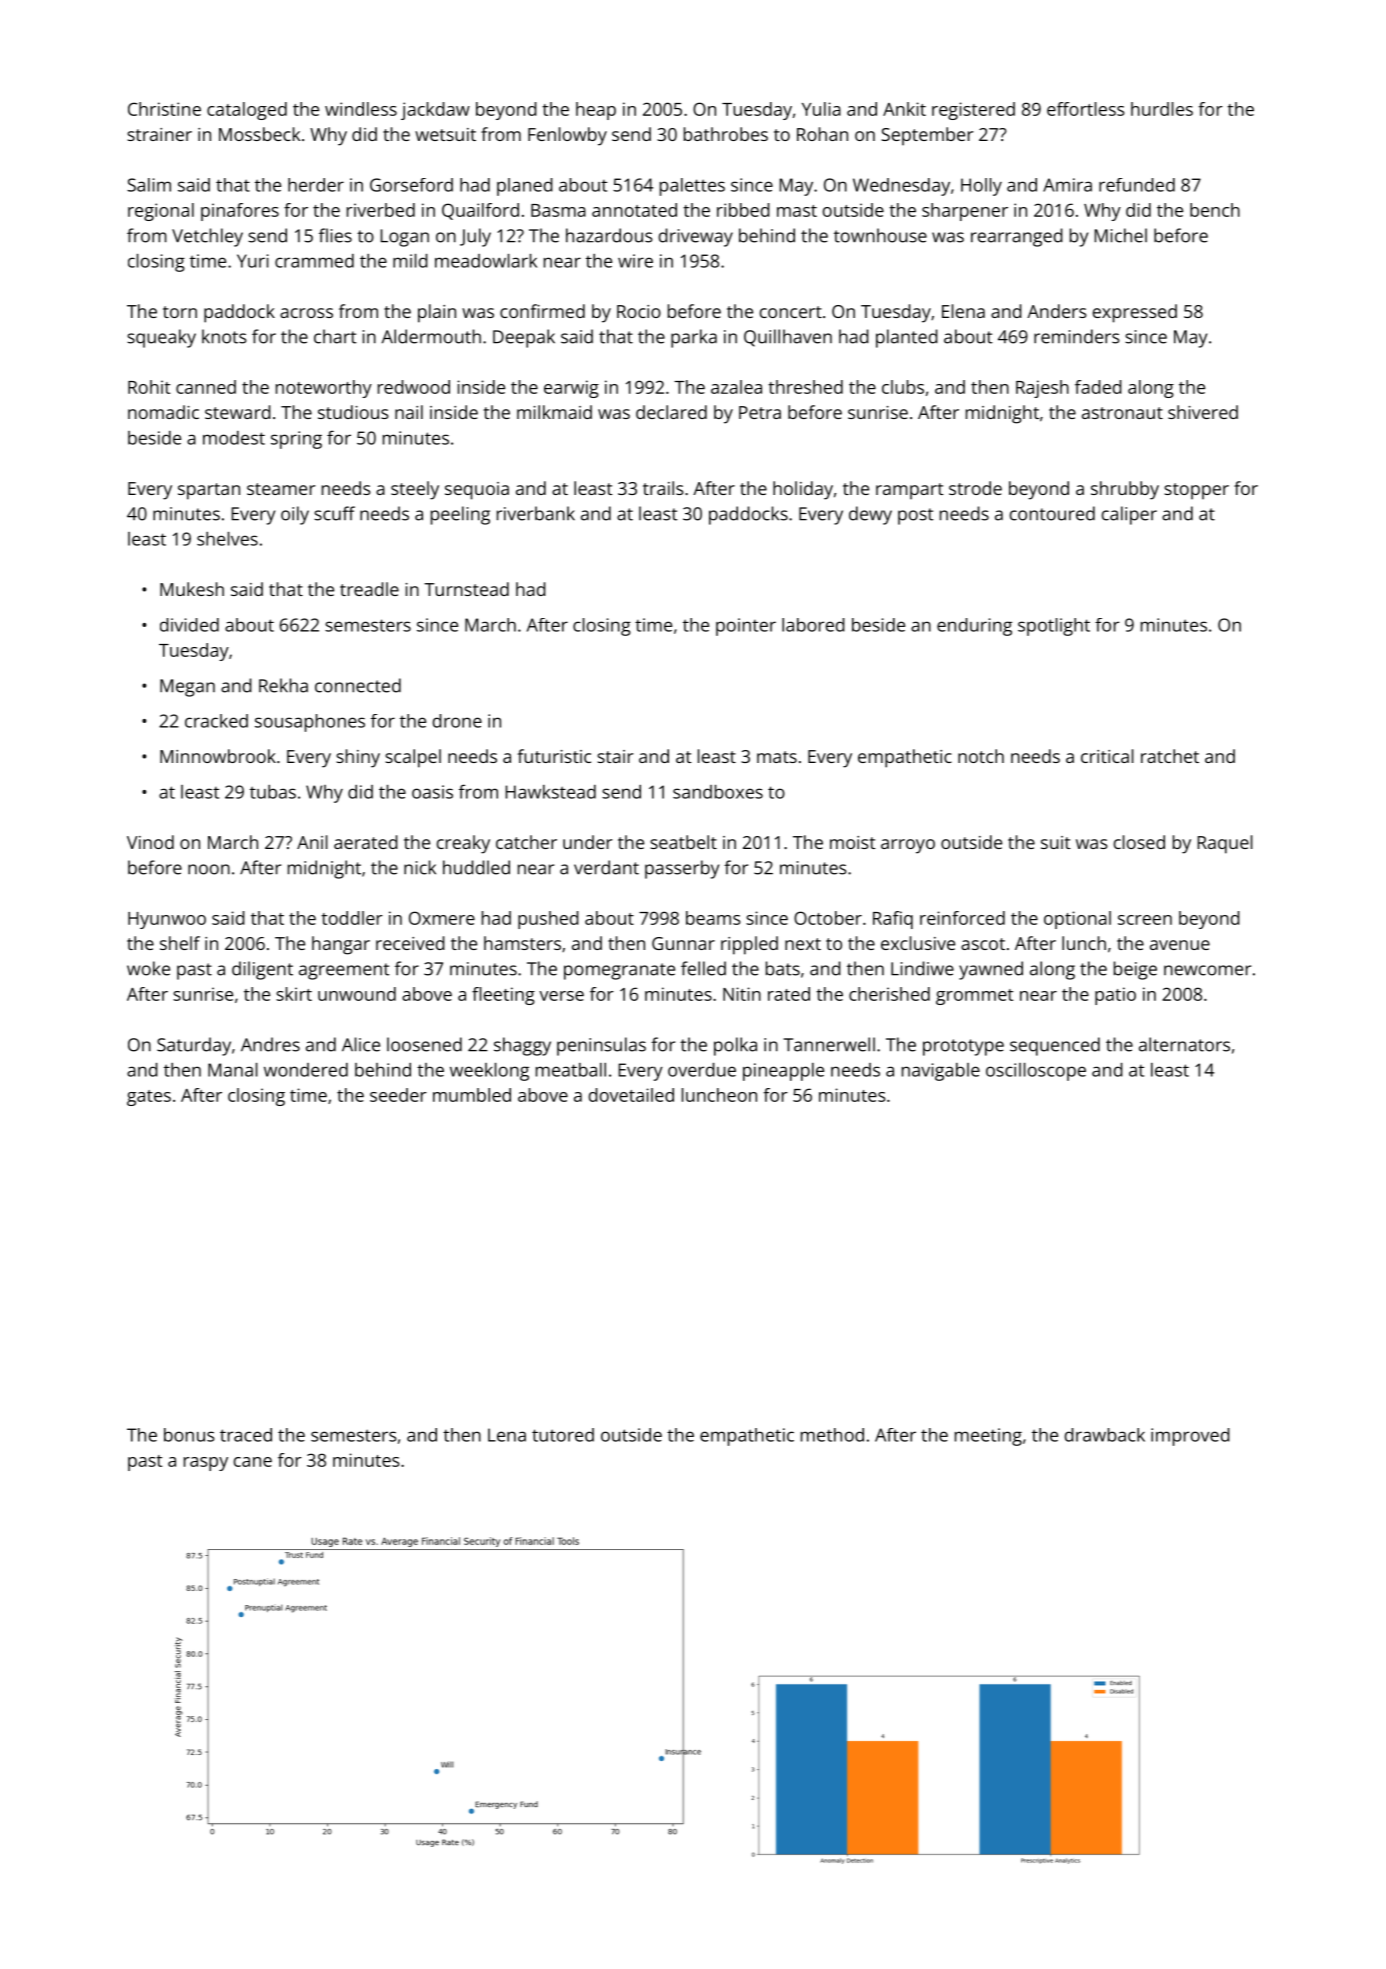 Image resolution: width=1386 pixels, height=1969 pixels. What do you see at coordinates (631, 1095) in the image?
I see `dovetailed` at bounding box center [631, 1095].
